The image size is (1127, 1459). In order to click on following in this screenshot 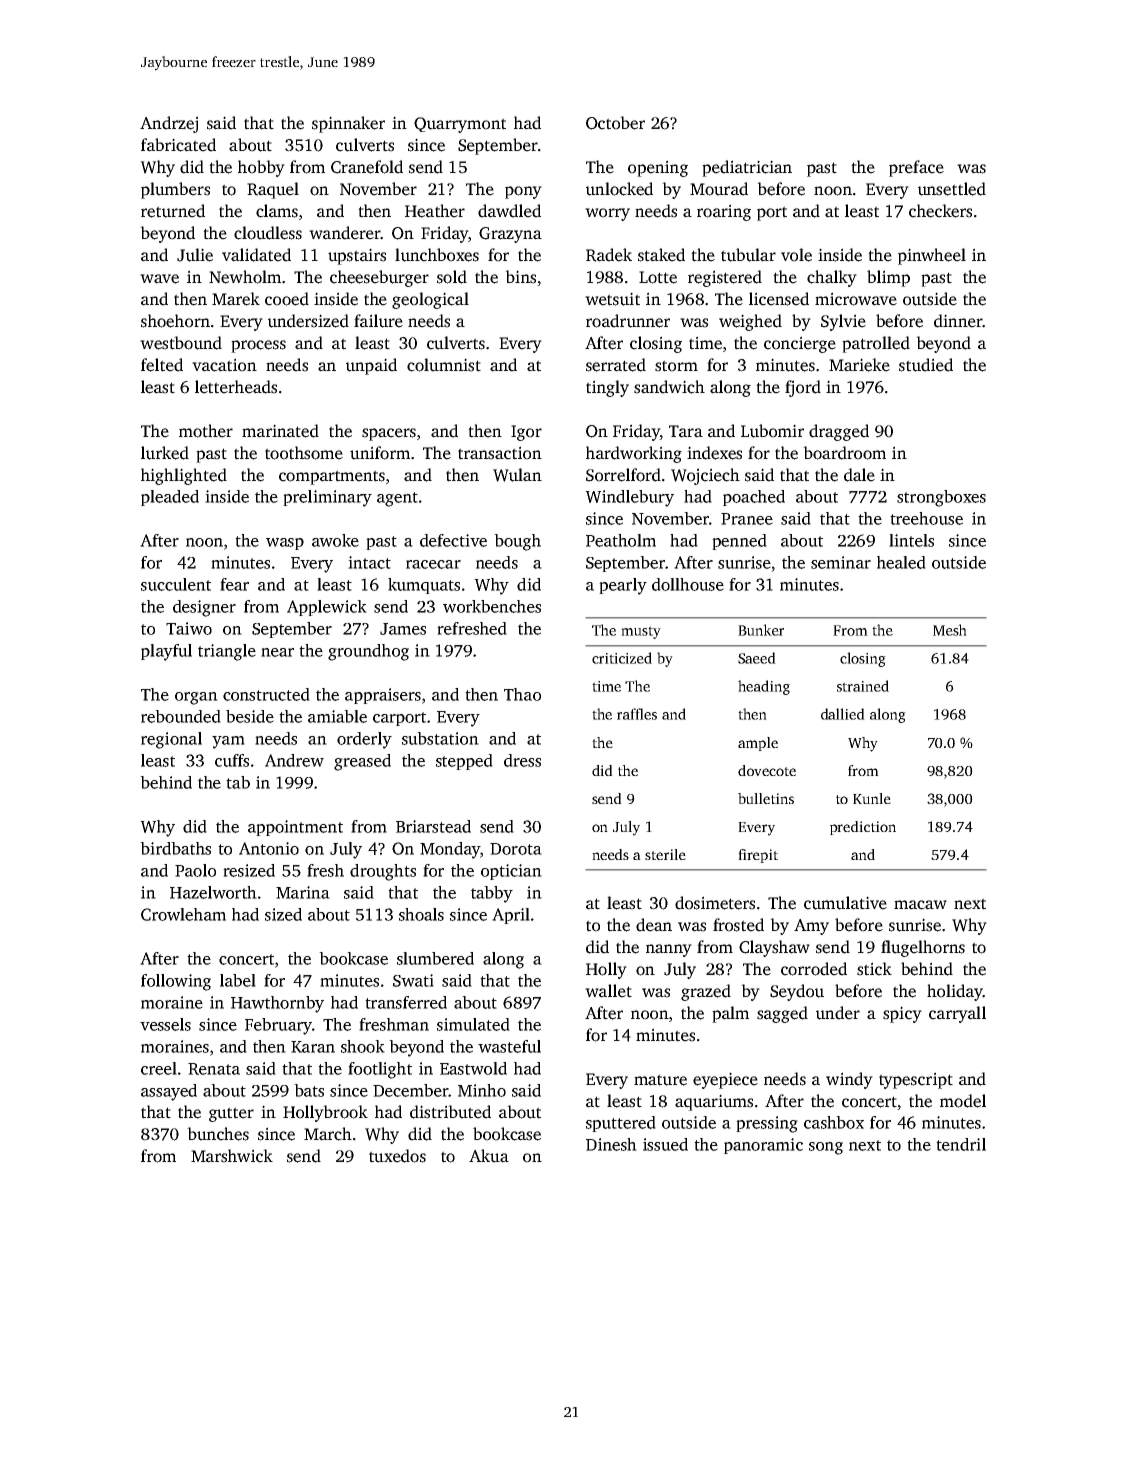, I will do `click(176, 982)`.
